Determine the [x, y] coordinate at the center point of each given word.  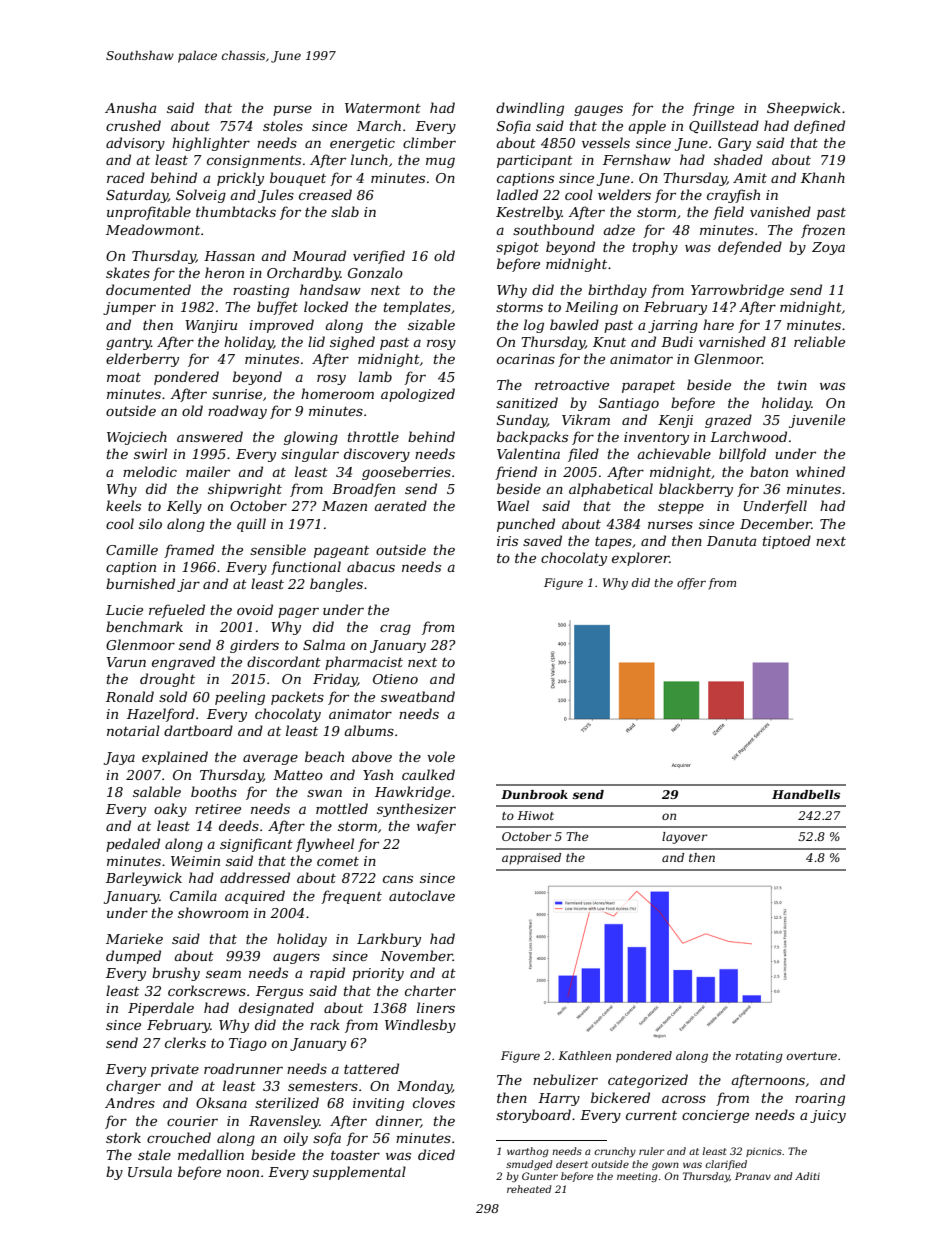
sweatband [418, 696]
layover [685, 838]
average [270, 759]
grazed [728, 421]
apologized [418, 395]
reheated [529, 1189]
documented [148, 289]
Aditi [807, 1176]
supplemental [359, 1173]
